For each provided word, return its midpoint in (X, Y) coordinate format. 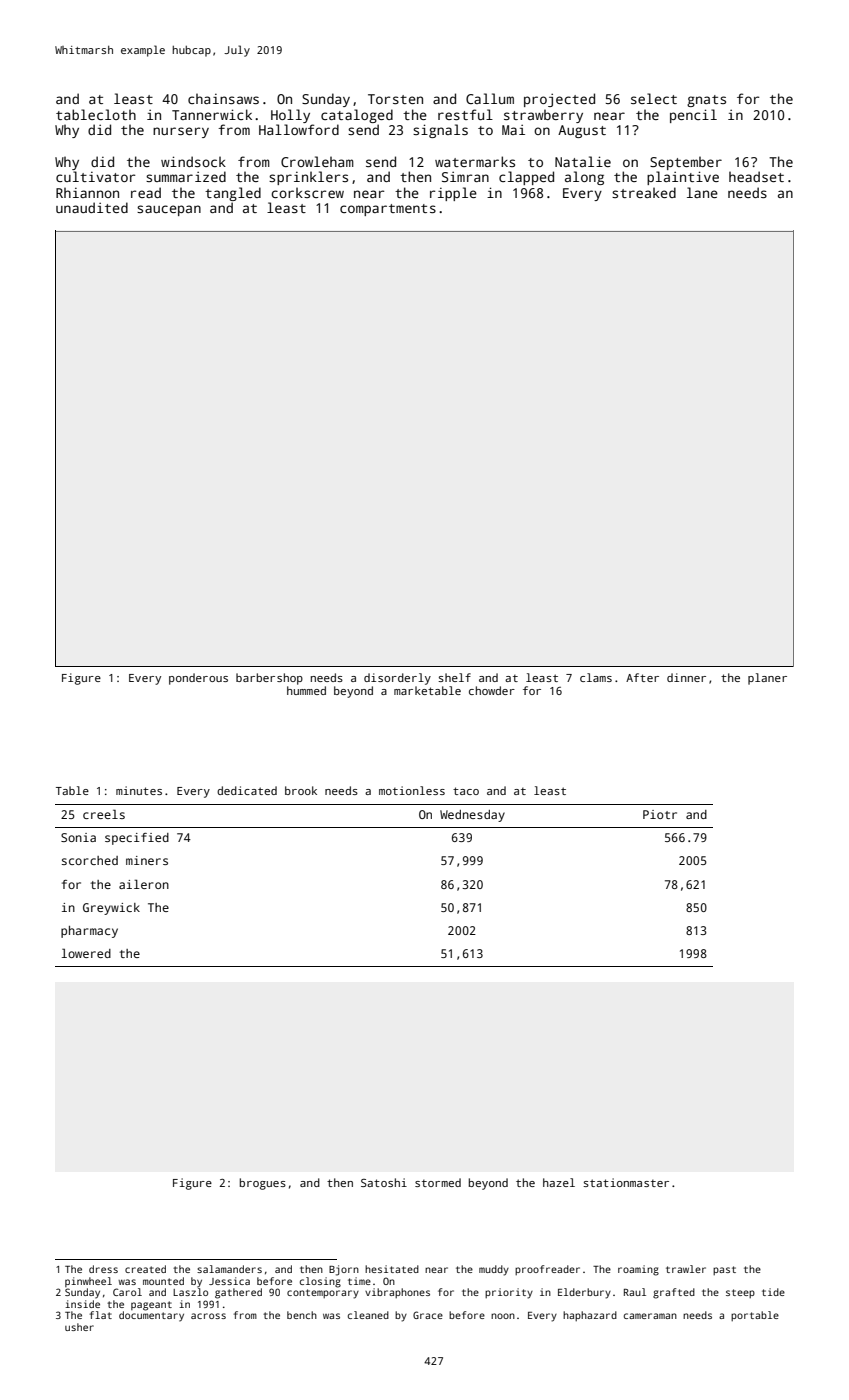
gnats (706, 101)
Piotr (660, 814)
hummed (306, 690)
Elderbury (584, 1293)
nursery (181, 132)
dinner (686, 677)
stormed (438, 1182)
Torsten (395, 99)
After (642, 677)
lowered (86, 953)
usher (79, 1327)
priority (509, 1293)
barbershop (269, 679)
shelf (454, 677)
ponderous (198, 679)
